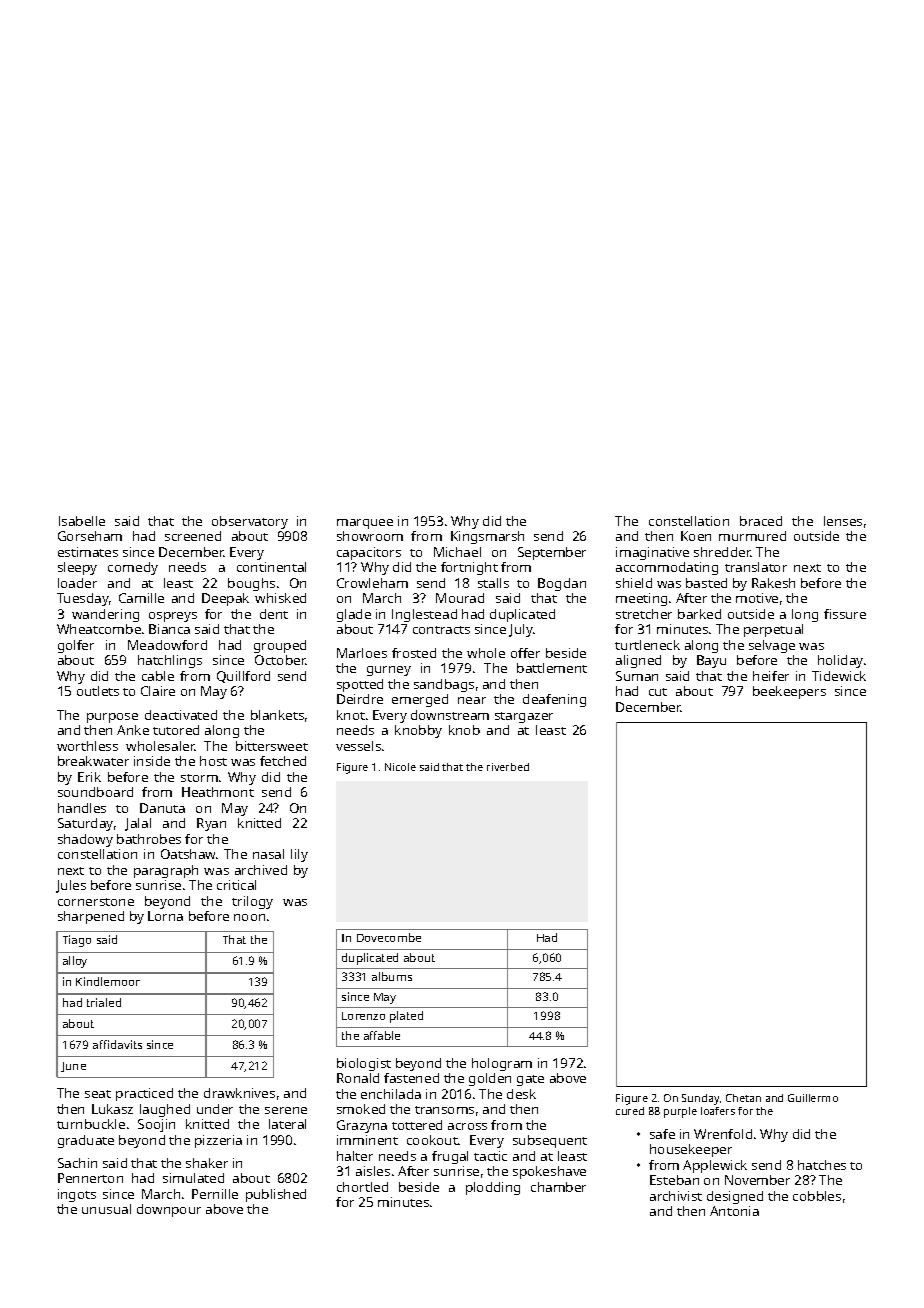 The width and height of the screenshot is (924, 1308). I want to click on transoms, so click(444, 1110).
